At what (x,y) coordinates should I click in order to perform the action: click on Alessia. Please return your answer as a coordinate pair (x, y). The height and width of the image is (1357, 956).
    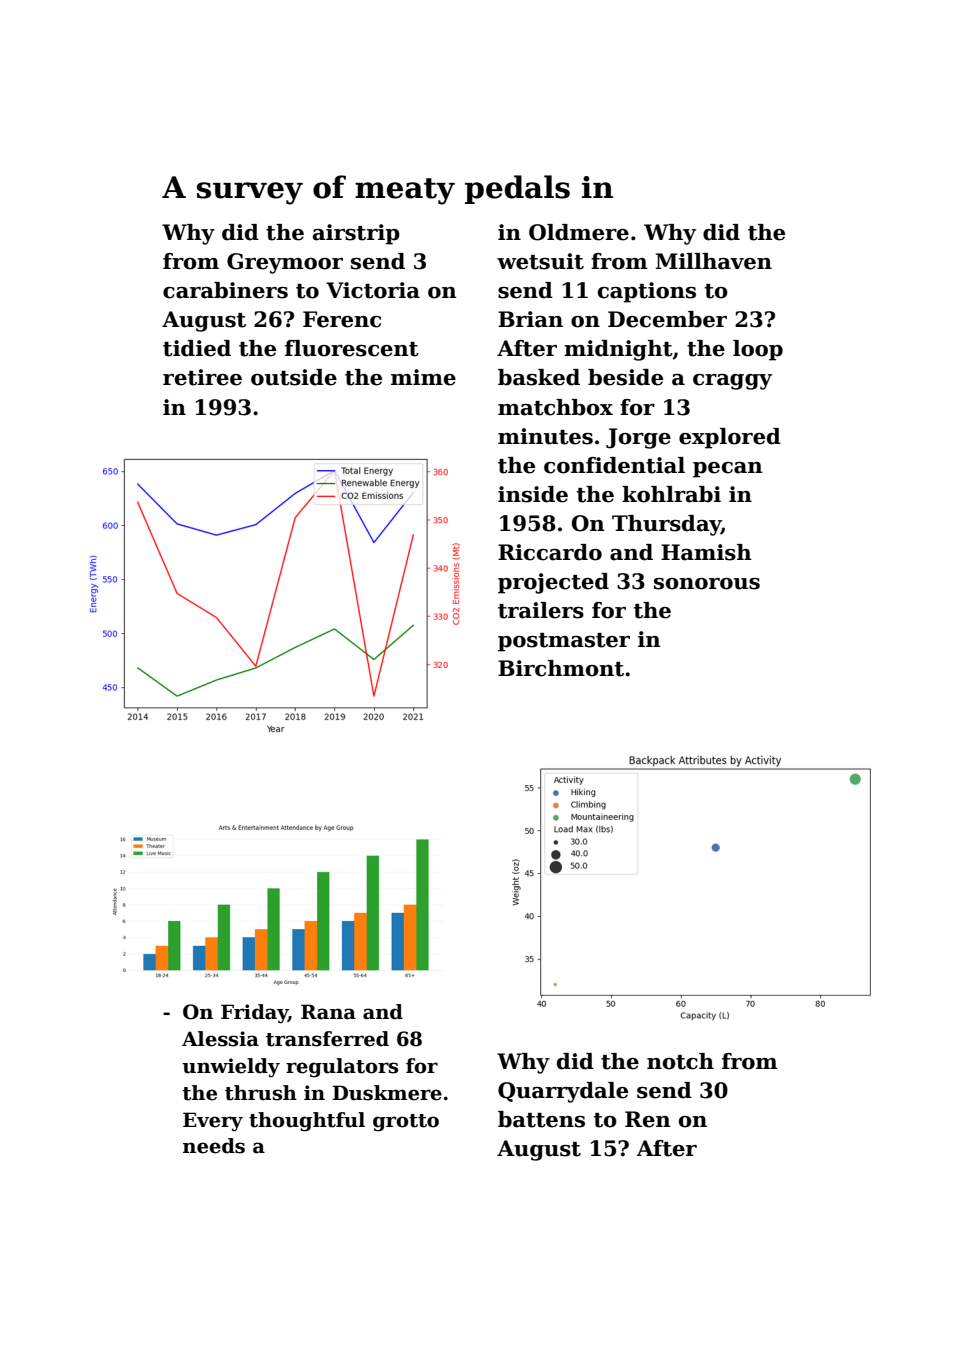
    Looking at the image, I should click on (220, 1039).
